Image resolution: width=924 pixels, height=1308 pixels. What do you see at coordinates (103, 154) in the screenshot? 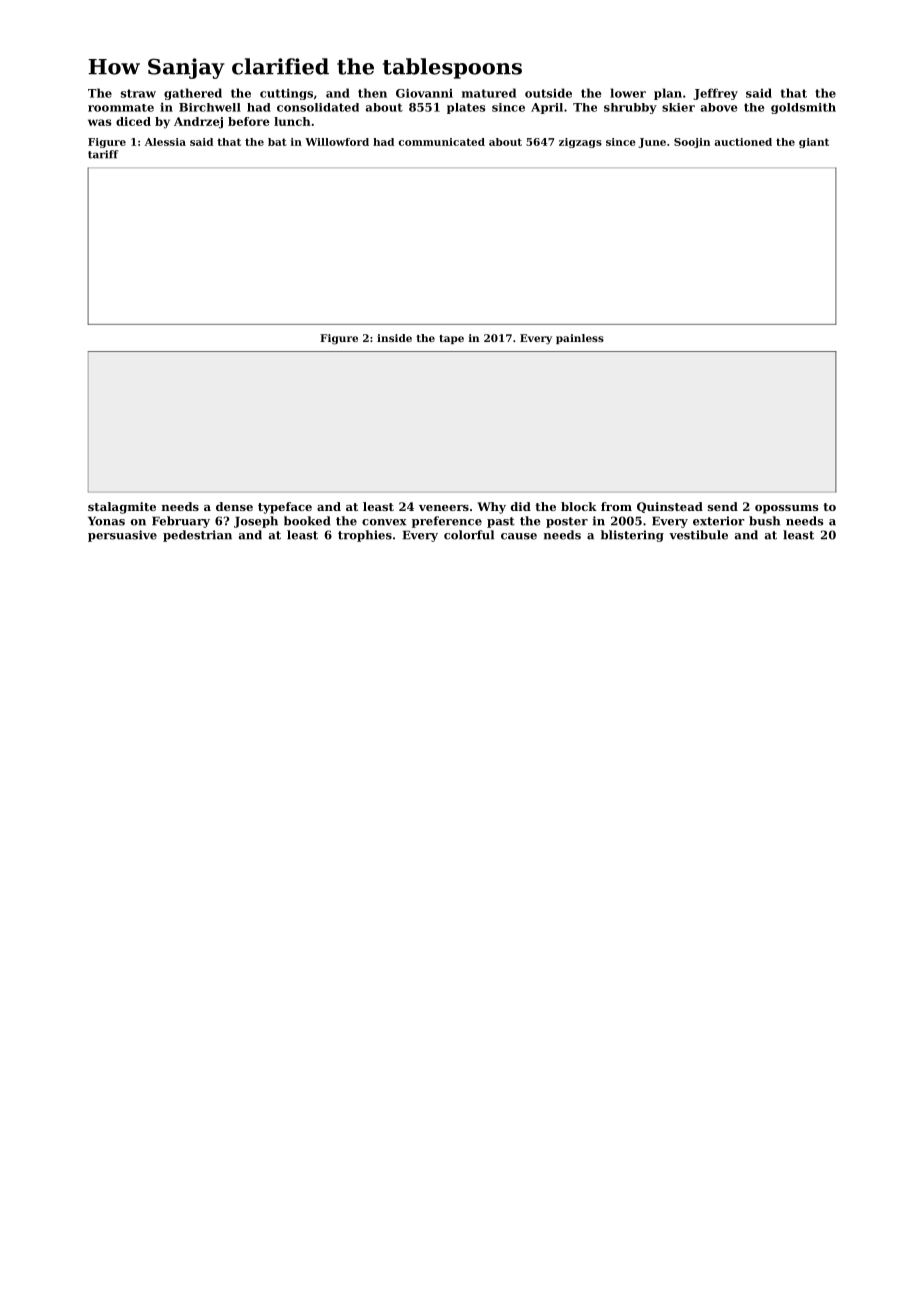
I see `tariff` at bounding box center [103, 154].
